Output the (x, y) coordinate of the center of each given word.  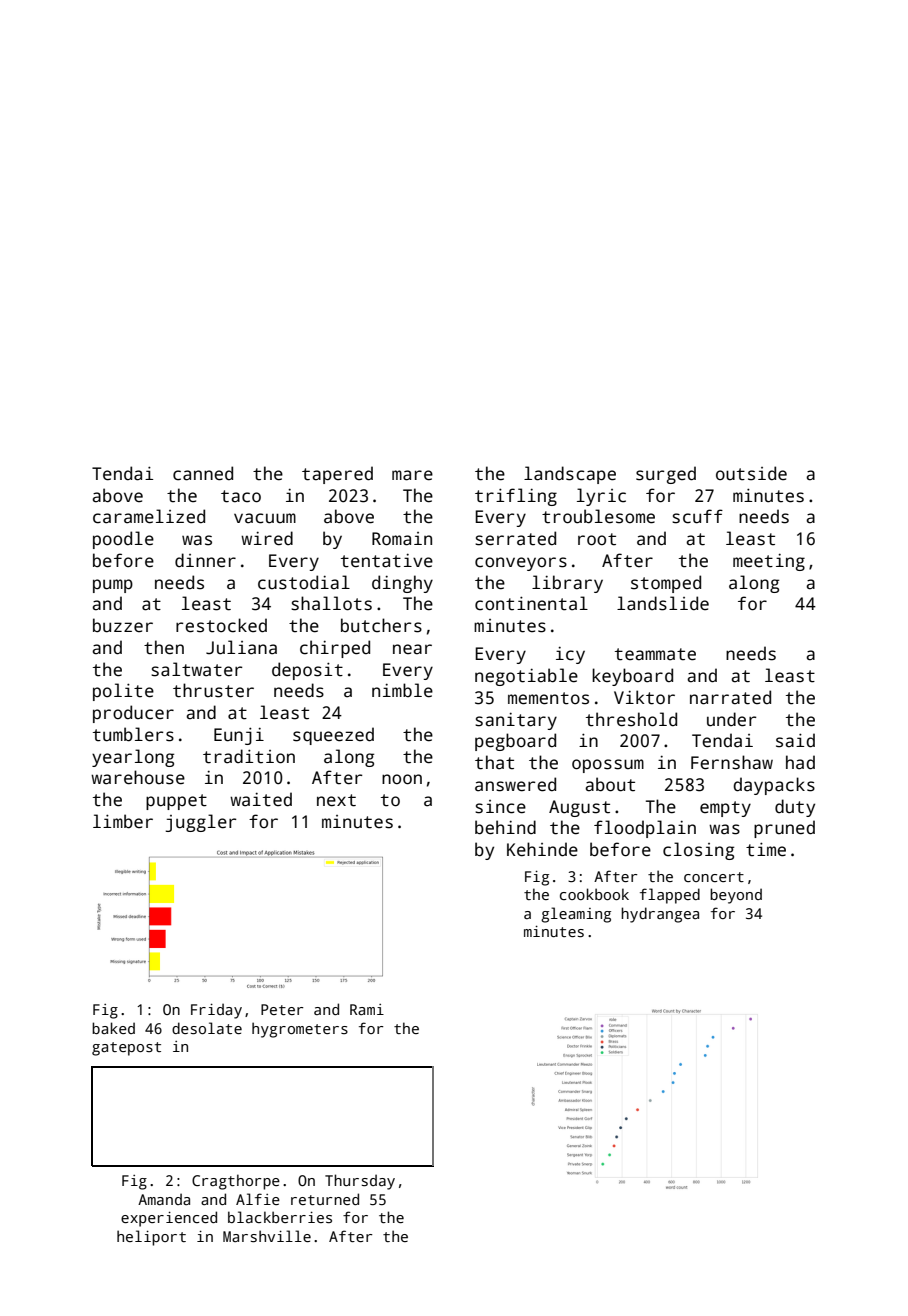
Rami (367, 1009)
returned (325, 1199)
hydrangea (660, 915)
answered (515, 784)
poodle (123, 540)
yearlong (133, 758)
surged (666, 475)
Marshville (267, 1236)
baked (113, 1028)
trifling (516, 497)
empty (725, 809)
